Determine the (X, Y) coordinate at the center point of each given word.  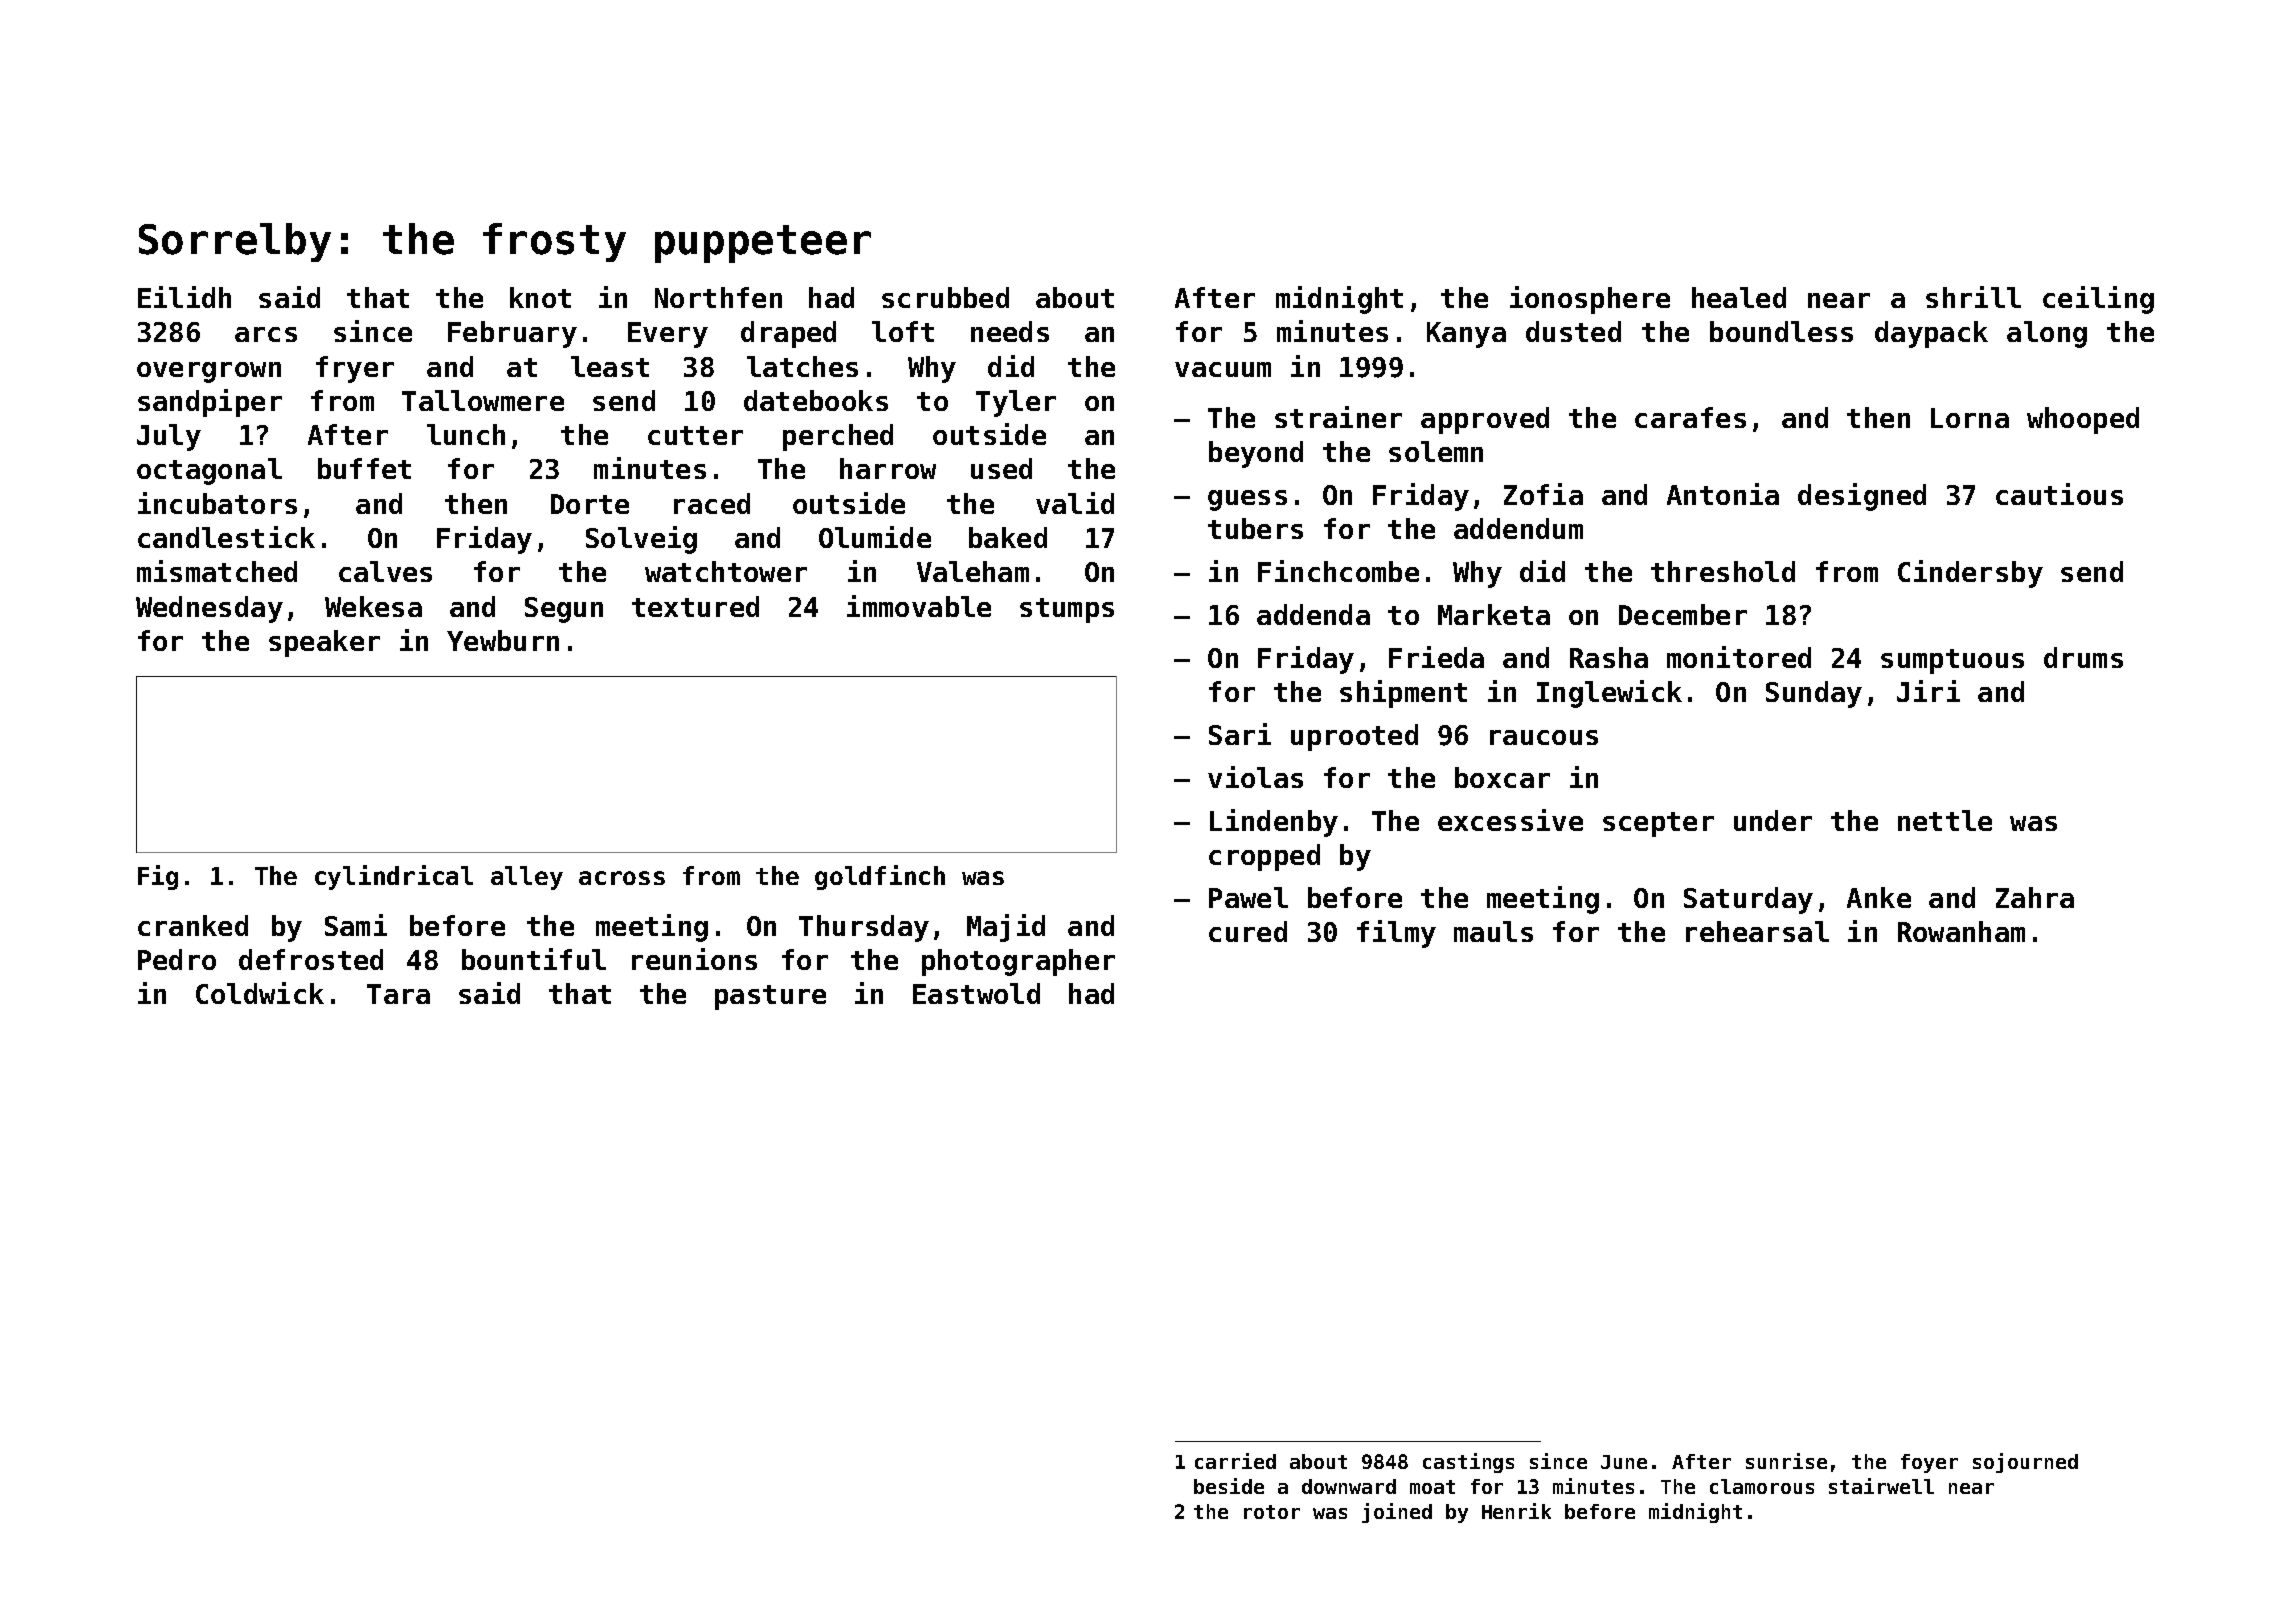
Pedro (177, 959)
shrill (1973, 297)
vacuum (1223, 369)
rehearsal (1757, 931)
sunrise (1786, 1461)
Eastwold (976, 993)
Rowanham (1961, 931)
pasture (770, 997)
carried (1235, 1461)
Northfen (718, 297)
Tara (398, 994)
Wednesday (209, 609)
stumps (1067, 610)
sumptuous (1952, 661)
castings (1468, 1463)
